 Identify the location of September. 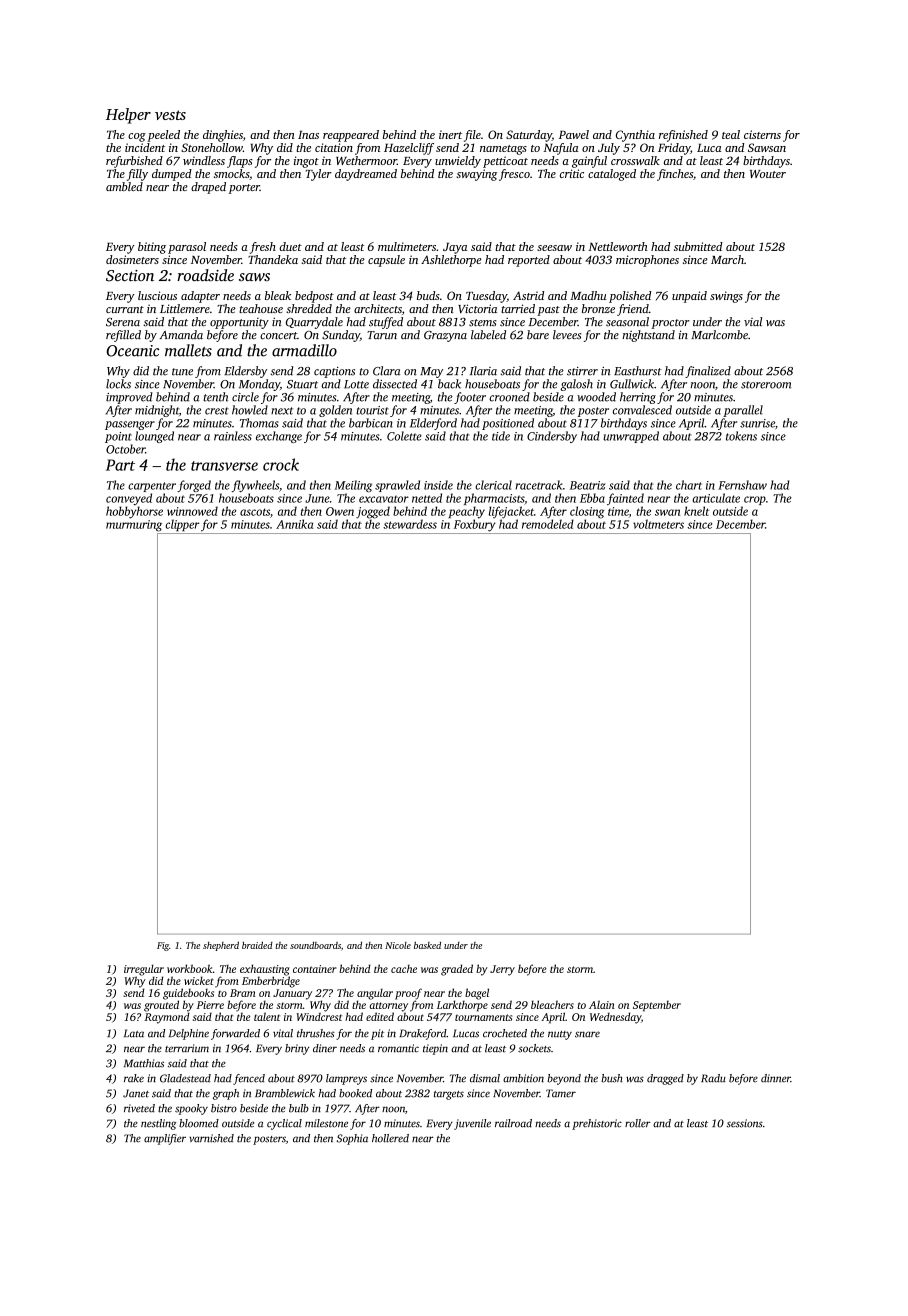
(657, 1006).
